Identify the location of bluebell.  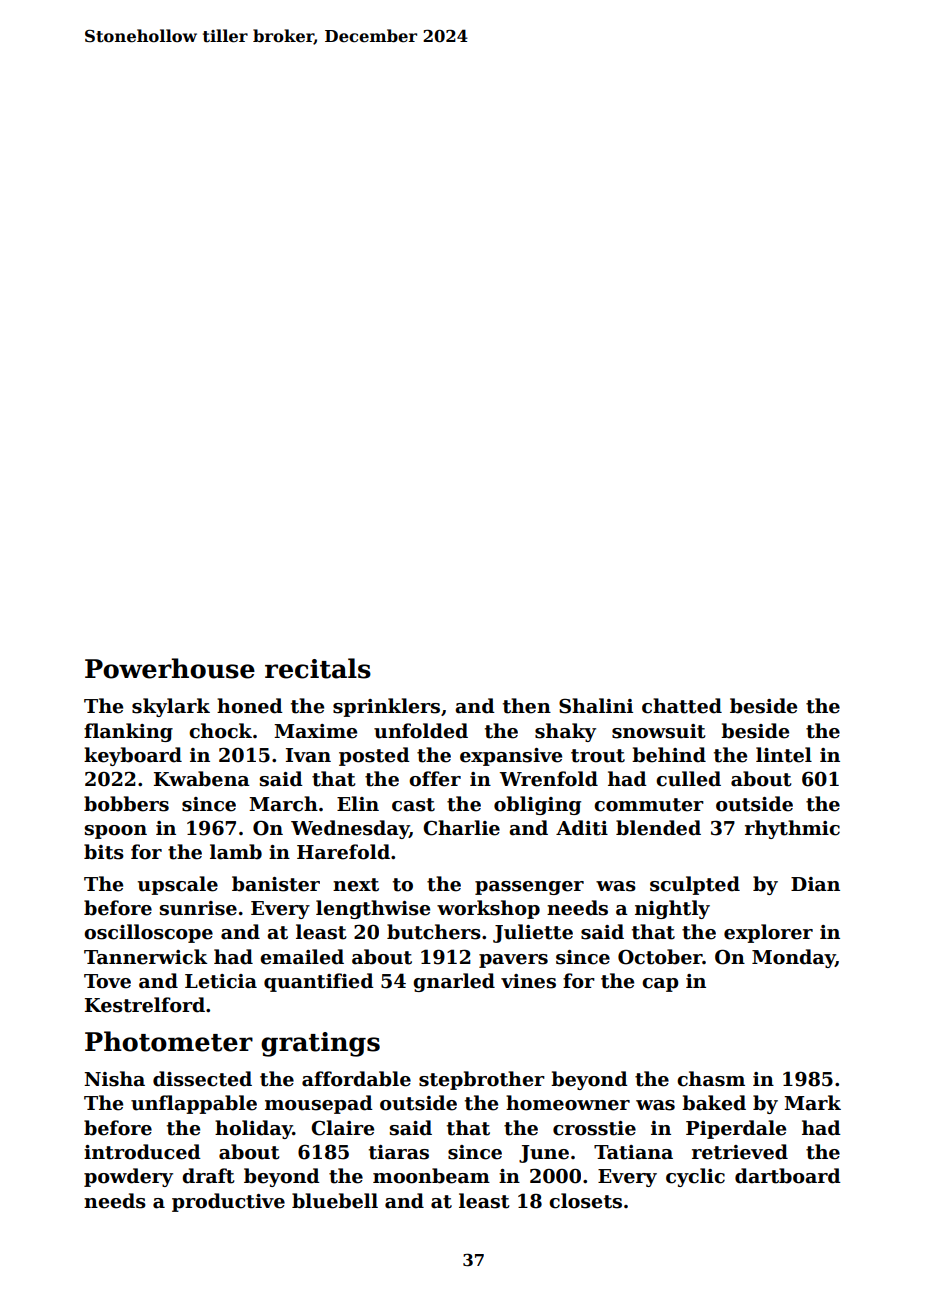
(335, 1201).
